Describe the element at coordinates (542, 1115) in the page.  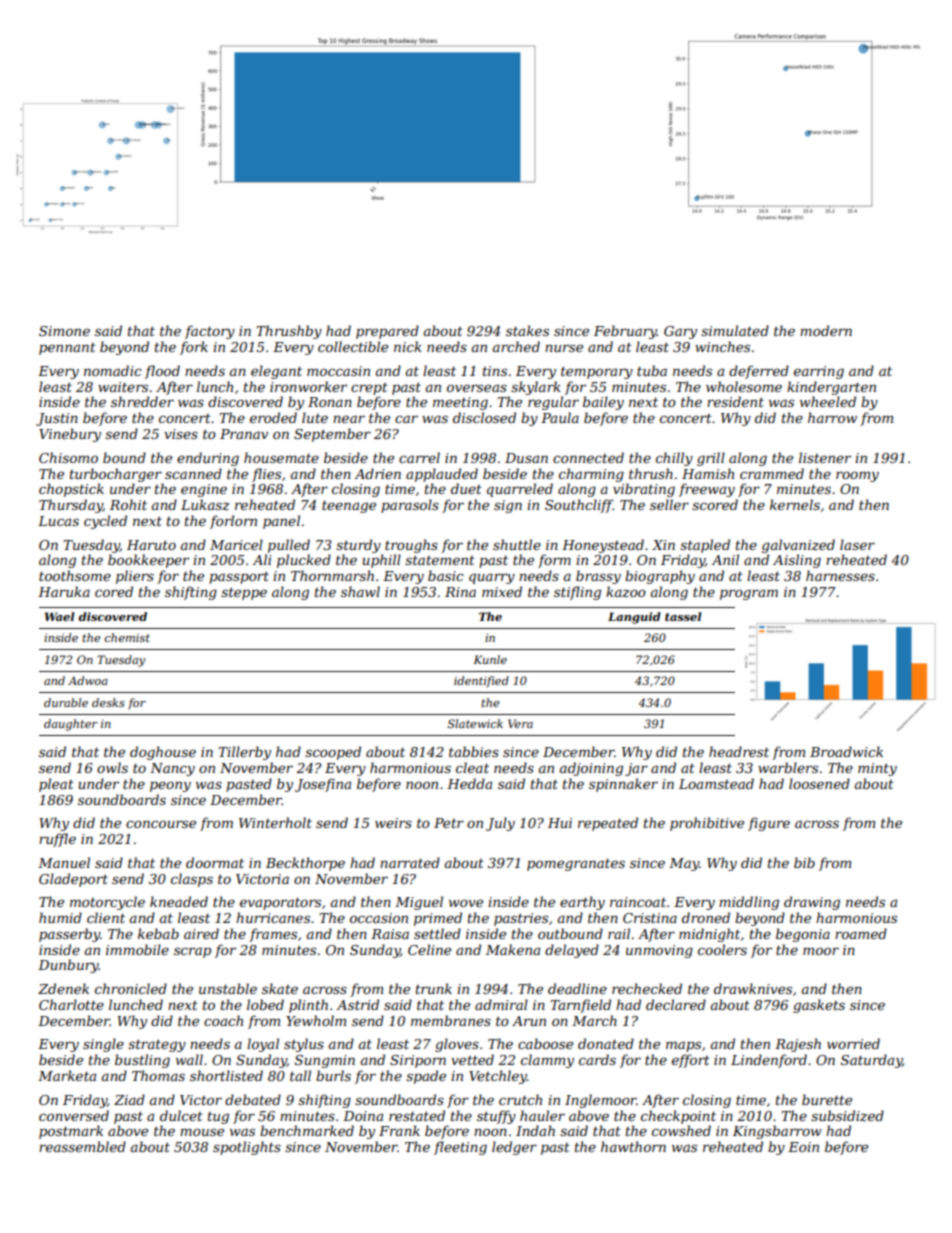
I see `hauler` at that location.
